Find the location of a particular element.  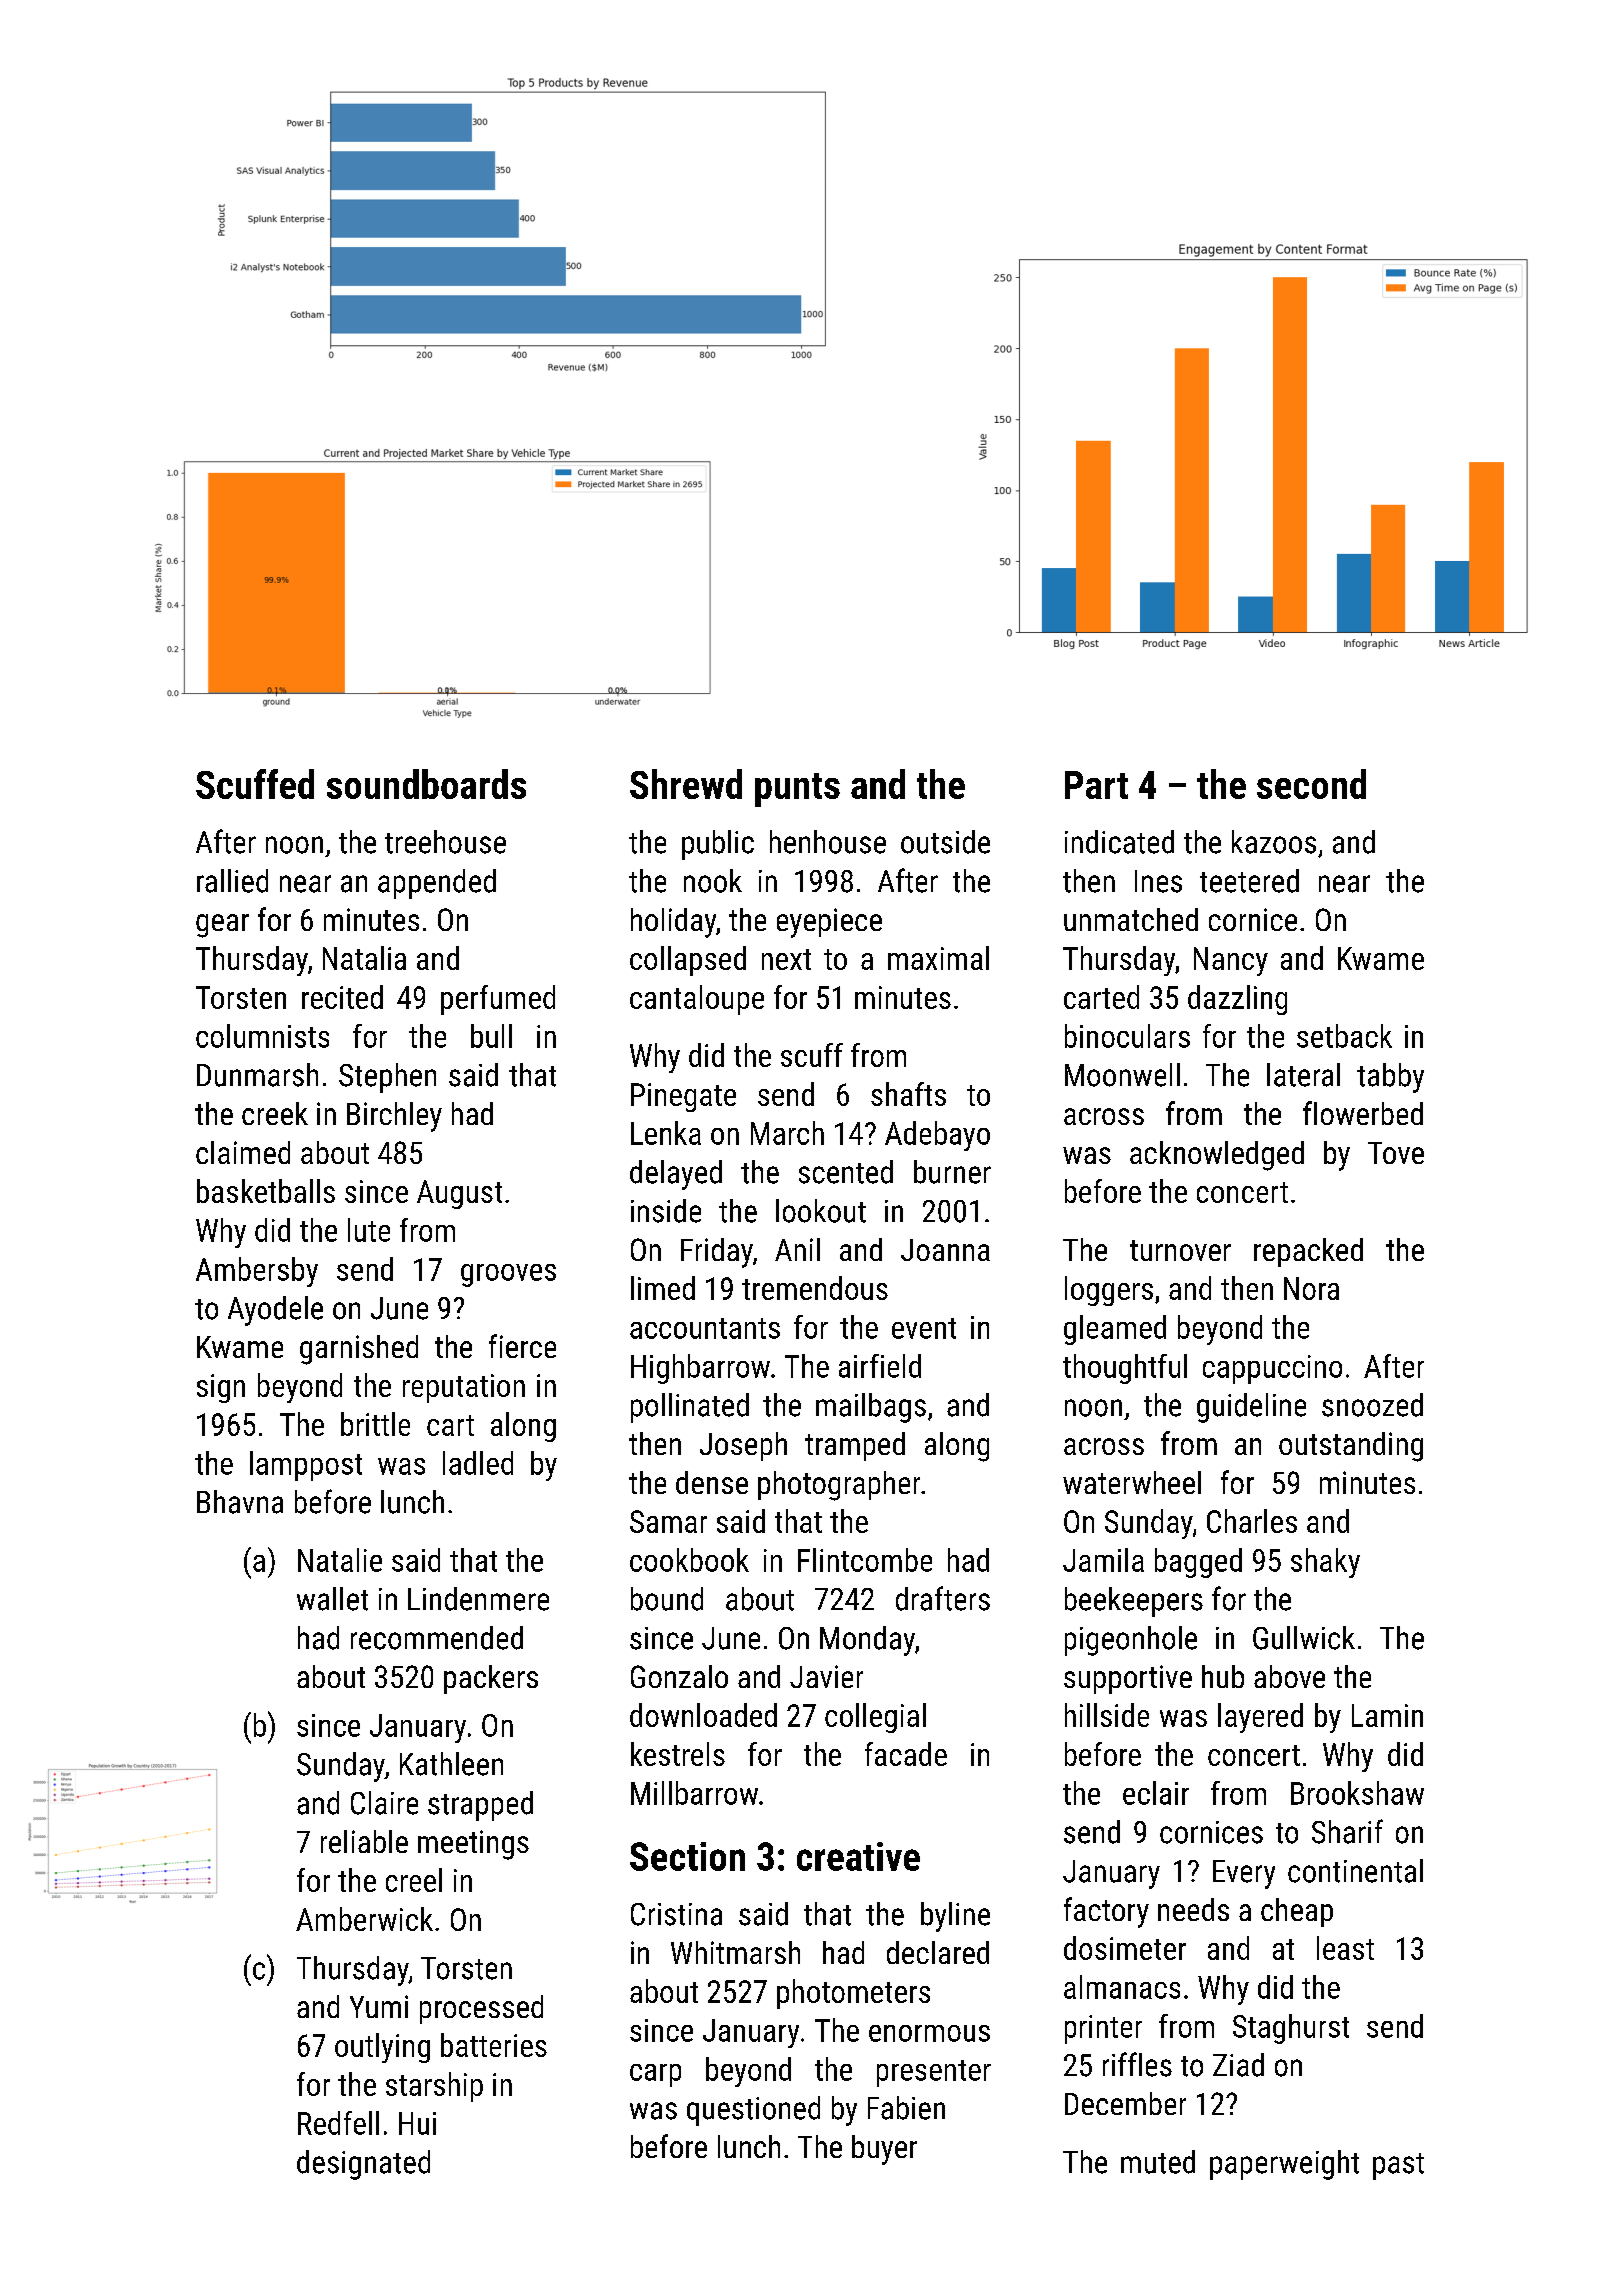

claimed is located at coordinates (243, 1152).
